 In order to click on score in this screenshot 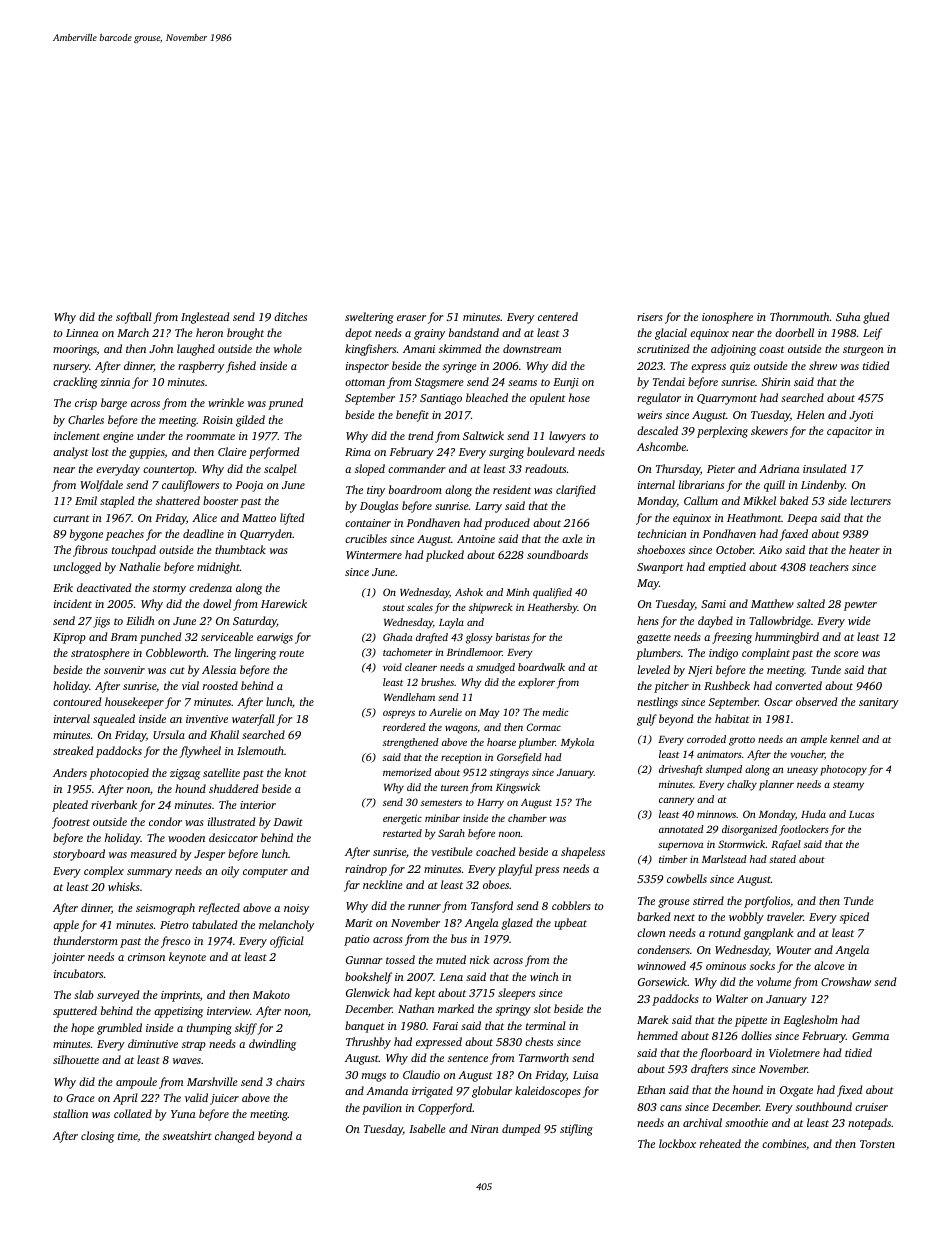, I will do `click(846, 654)`.
